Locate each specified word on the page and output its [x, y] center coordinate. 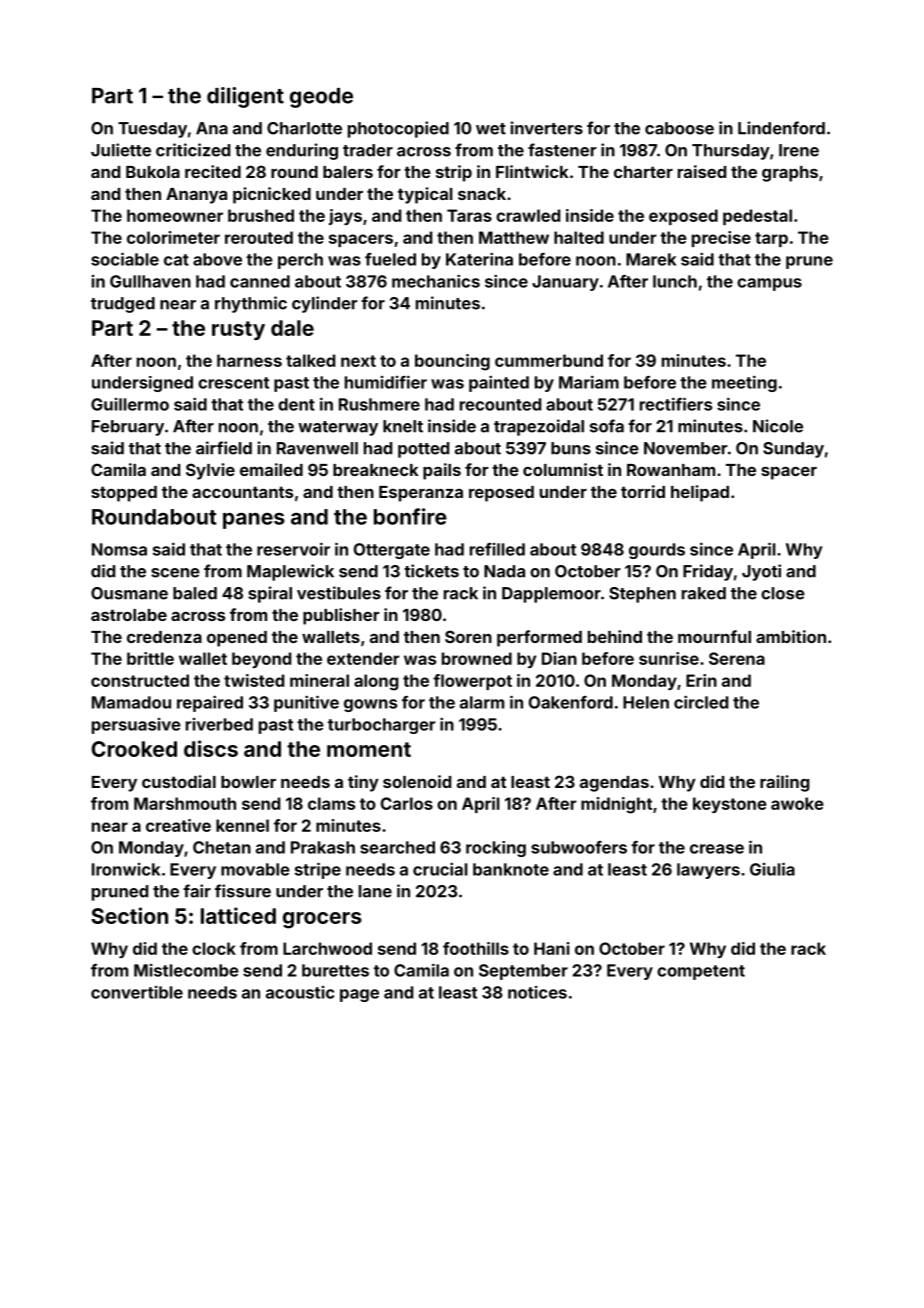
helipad [700, 493]
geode [321, 98]
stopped [124, 494]
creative [178, 825]
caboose [679, 128]
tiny [363, 783]
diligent [245, 97]
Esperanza [421, 494]
